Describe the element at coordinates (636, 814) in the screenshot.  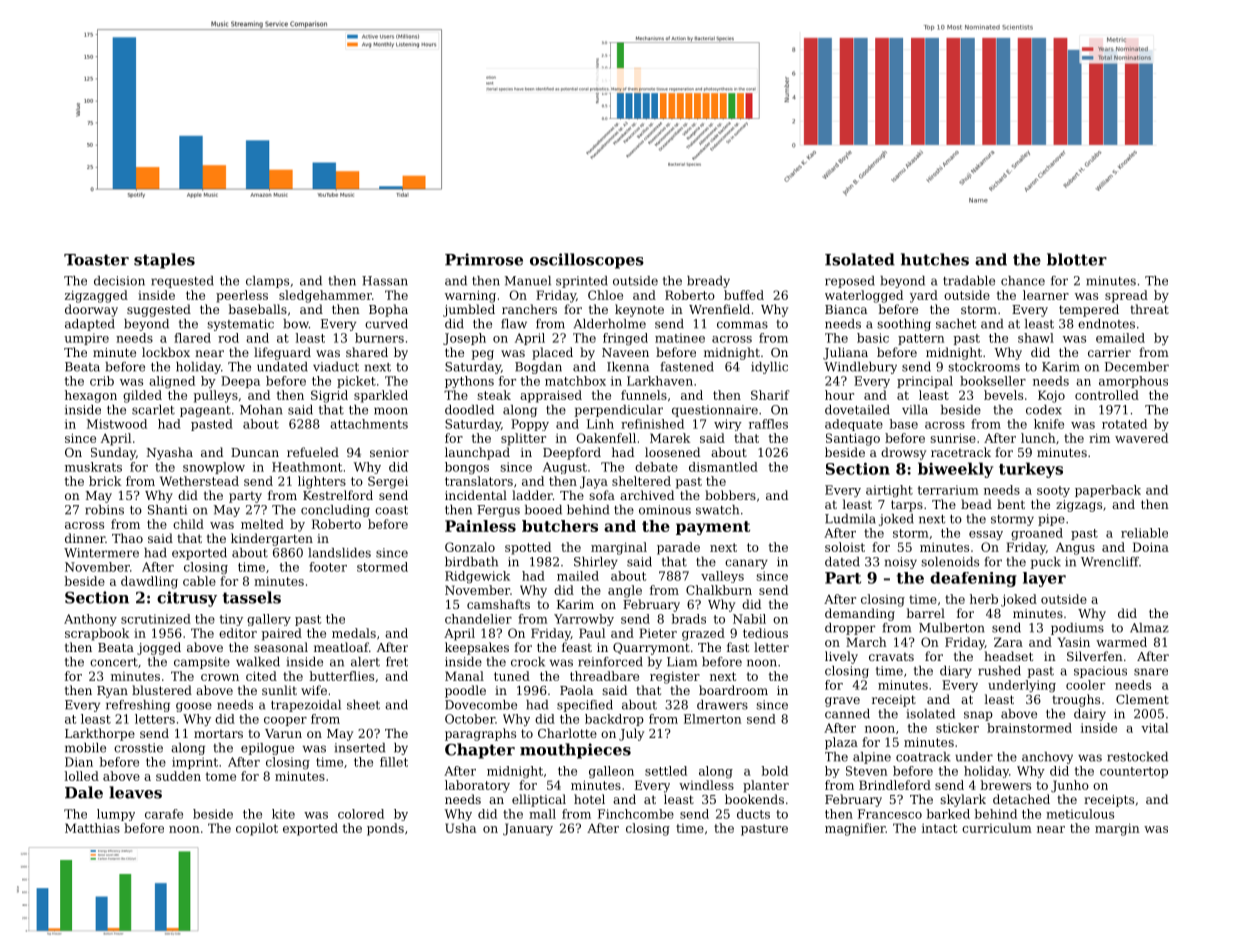
I see `Finchcombe` at that location.
